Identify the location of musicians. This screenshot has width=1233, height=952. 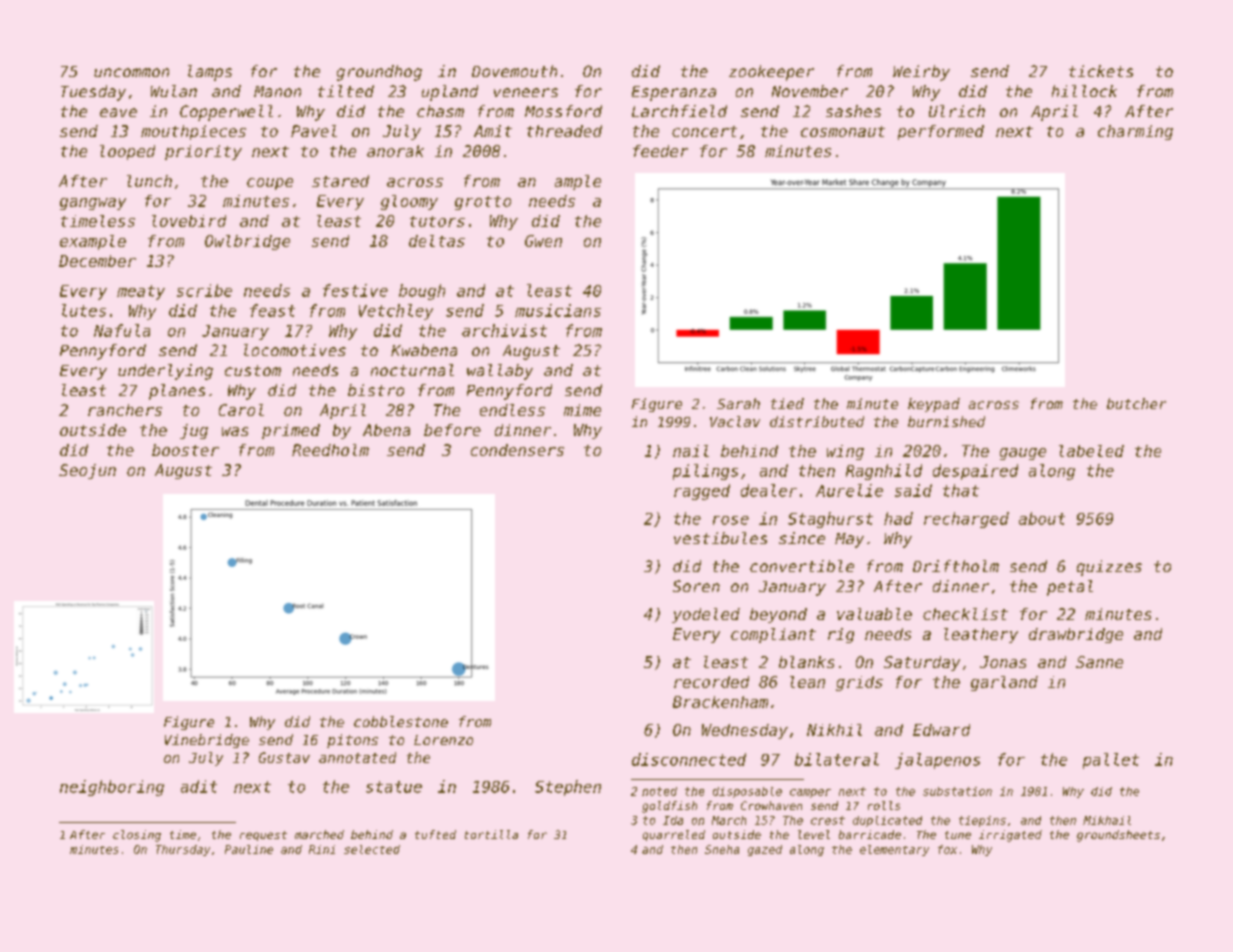
(558, 310).
